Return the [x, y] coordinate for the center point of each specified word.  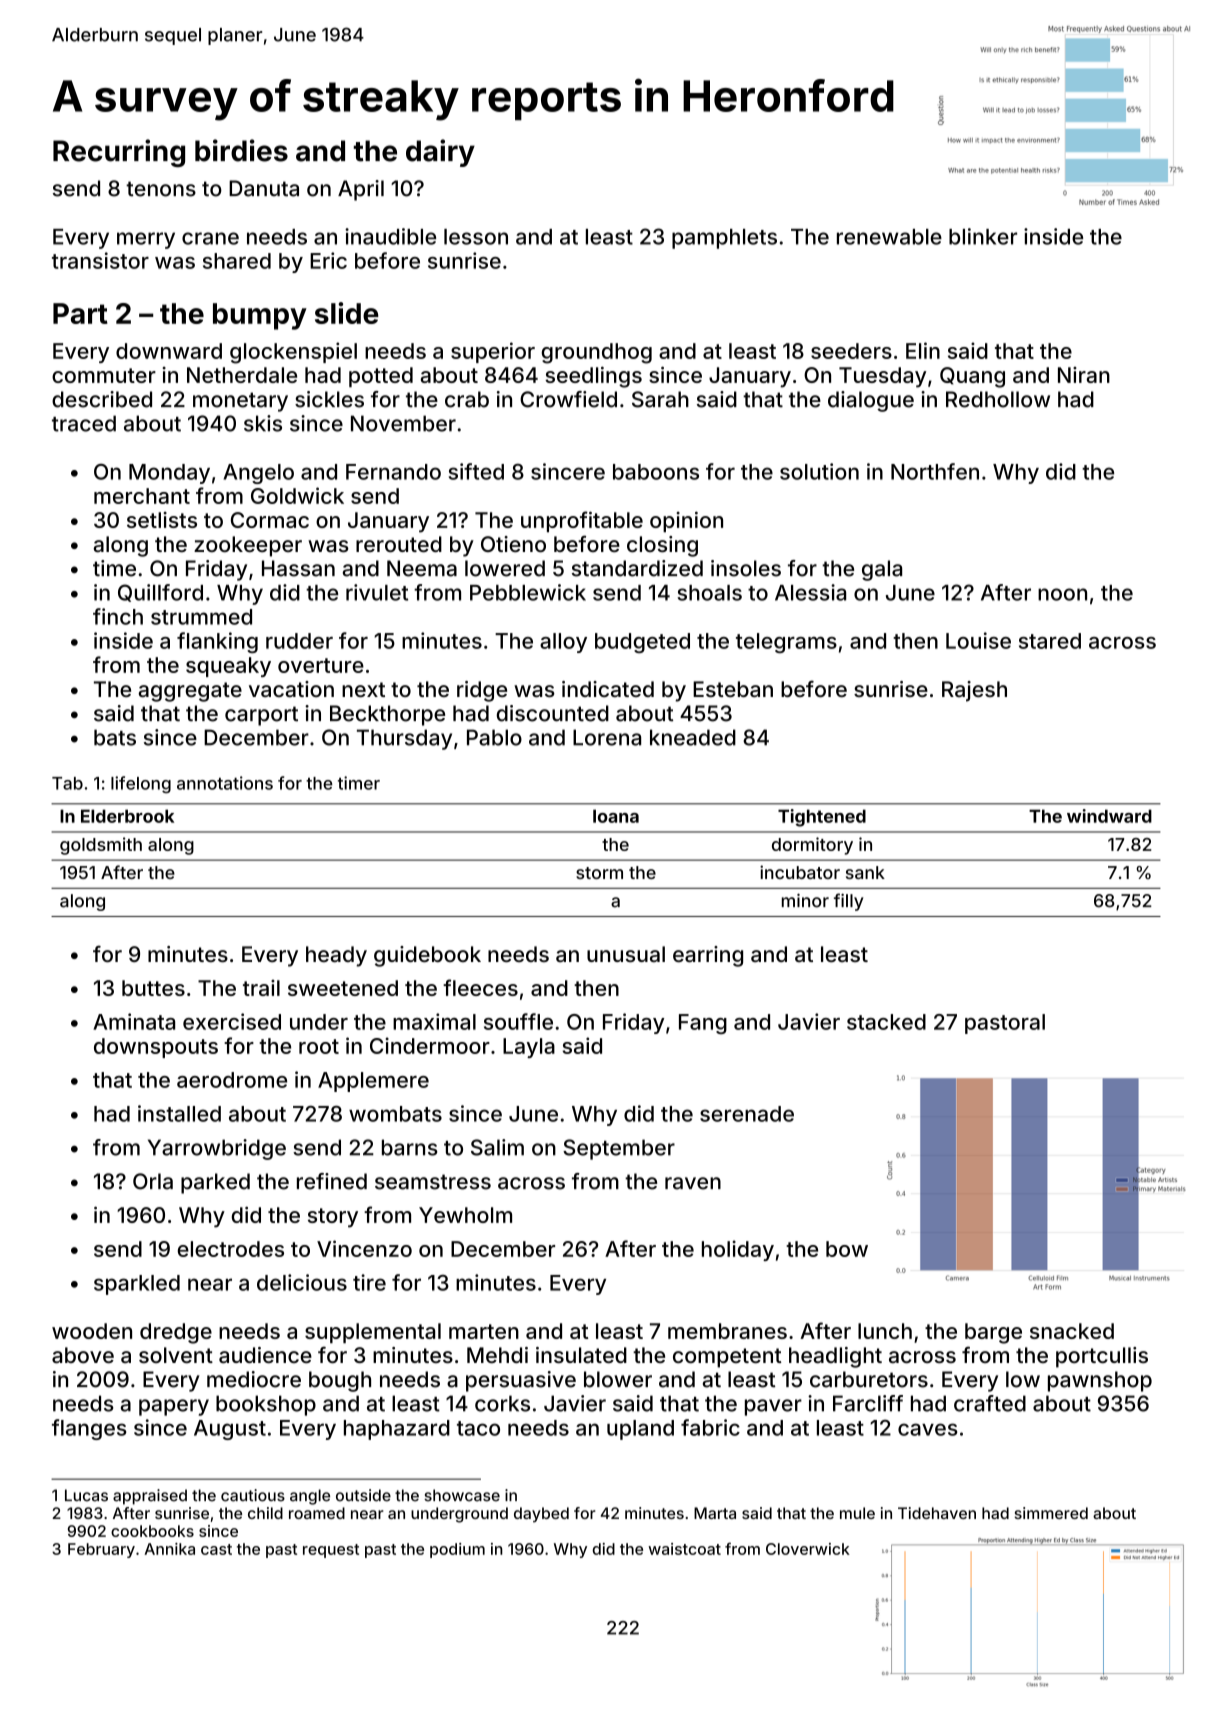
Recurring [119, 153]
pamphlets [724, 239]
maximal [434, 1021]
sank [865, 872]
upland [640, 1430]
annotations [225, 783]
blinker [983, 236]
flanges [89, 1429]
